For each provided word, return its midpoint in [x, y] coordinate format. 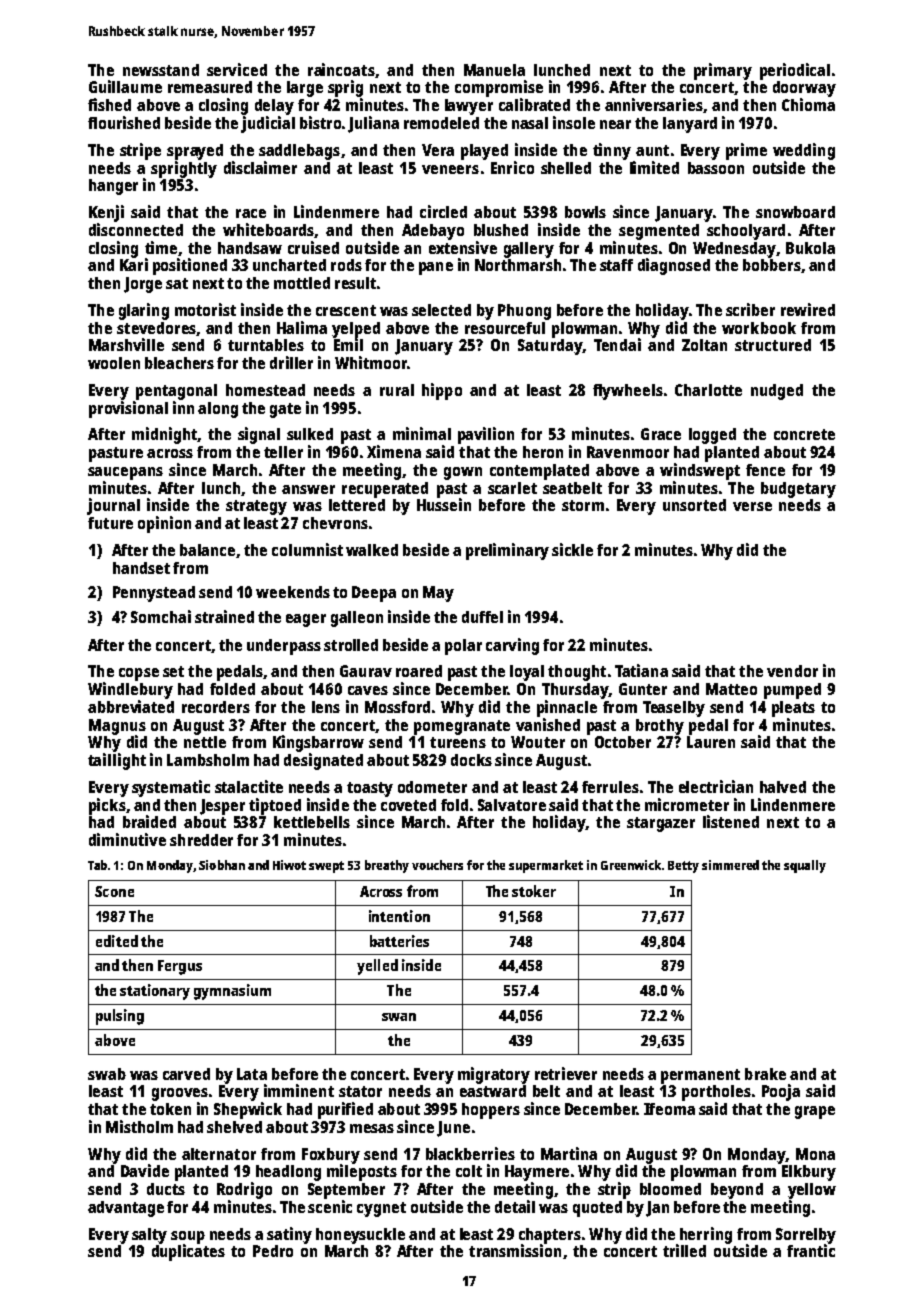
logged [712, 436]
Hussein [444, 504]
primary [723, 71]
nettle [205, 742]
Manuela [494, 70]
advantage [126, 1209]
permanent [700, 1076]
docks [471, 760]
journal [113, 506]
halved [783, 787]
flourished [124, 122]
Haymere [537, 1173]
